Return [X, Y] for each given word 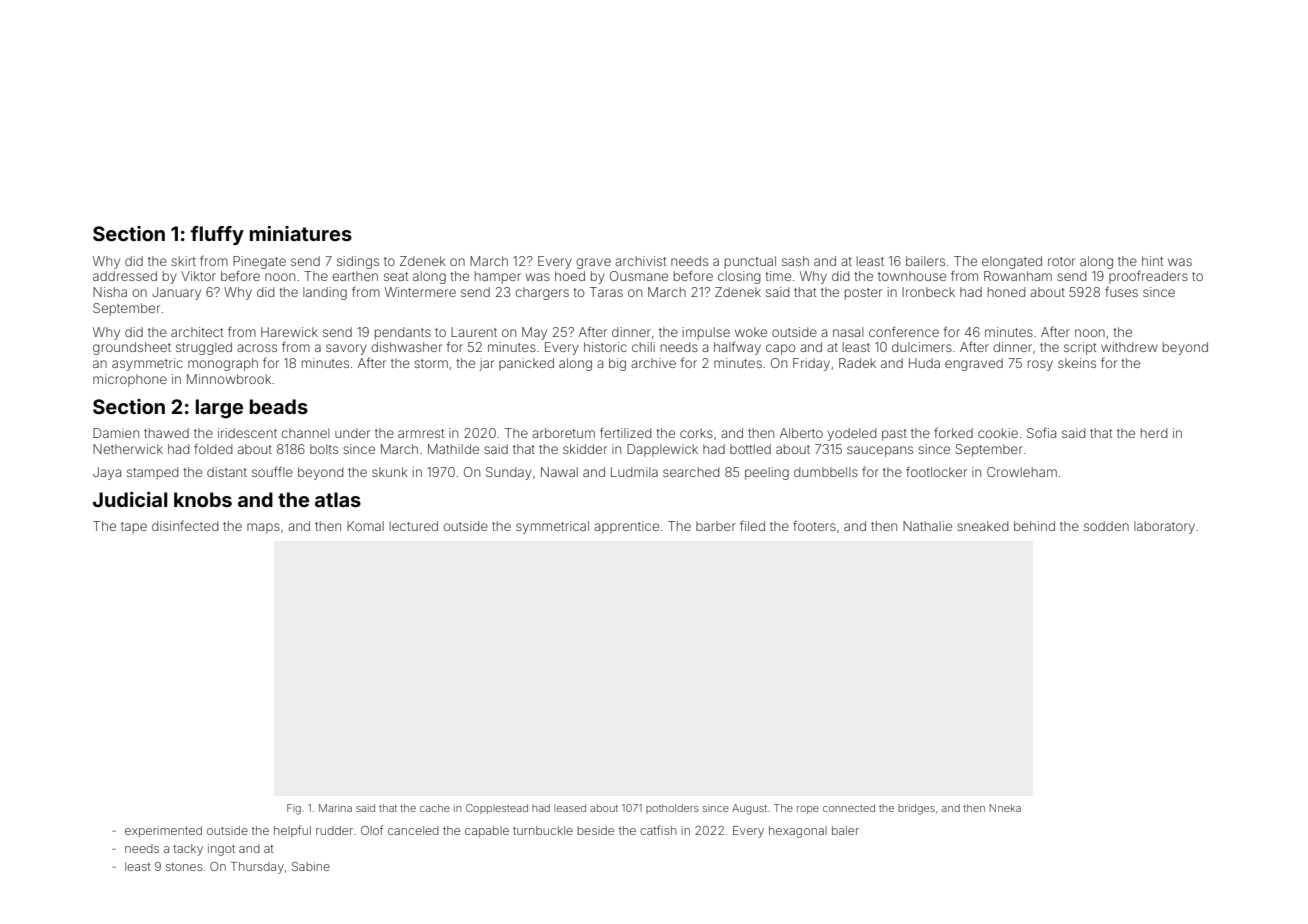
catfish [658, 830]
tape [134, 528]
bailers [925, 261]
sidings [358, 262]
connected [849, 808]
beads [279, 406]
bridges [916, 809]
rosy [1040, 365]
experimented [163, 832]
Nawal [559, 472]
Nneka [1005, 808]
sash [795, 261]
